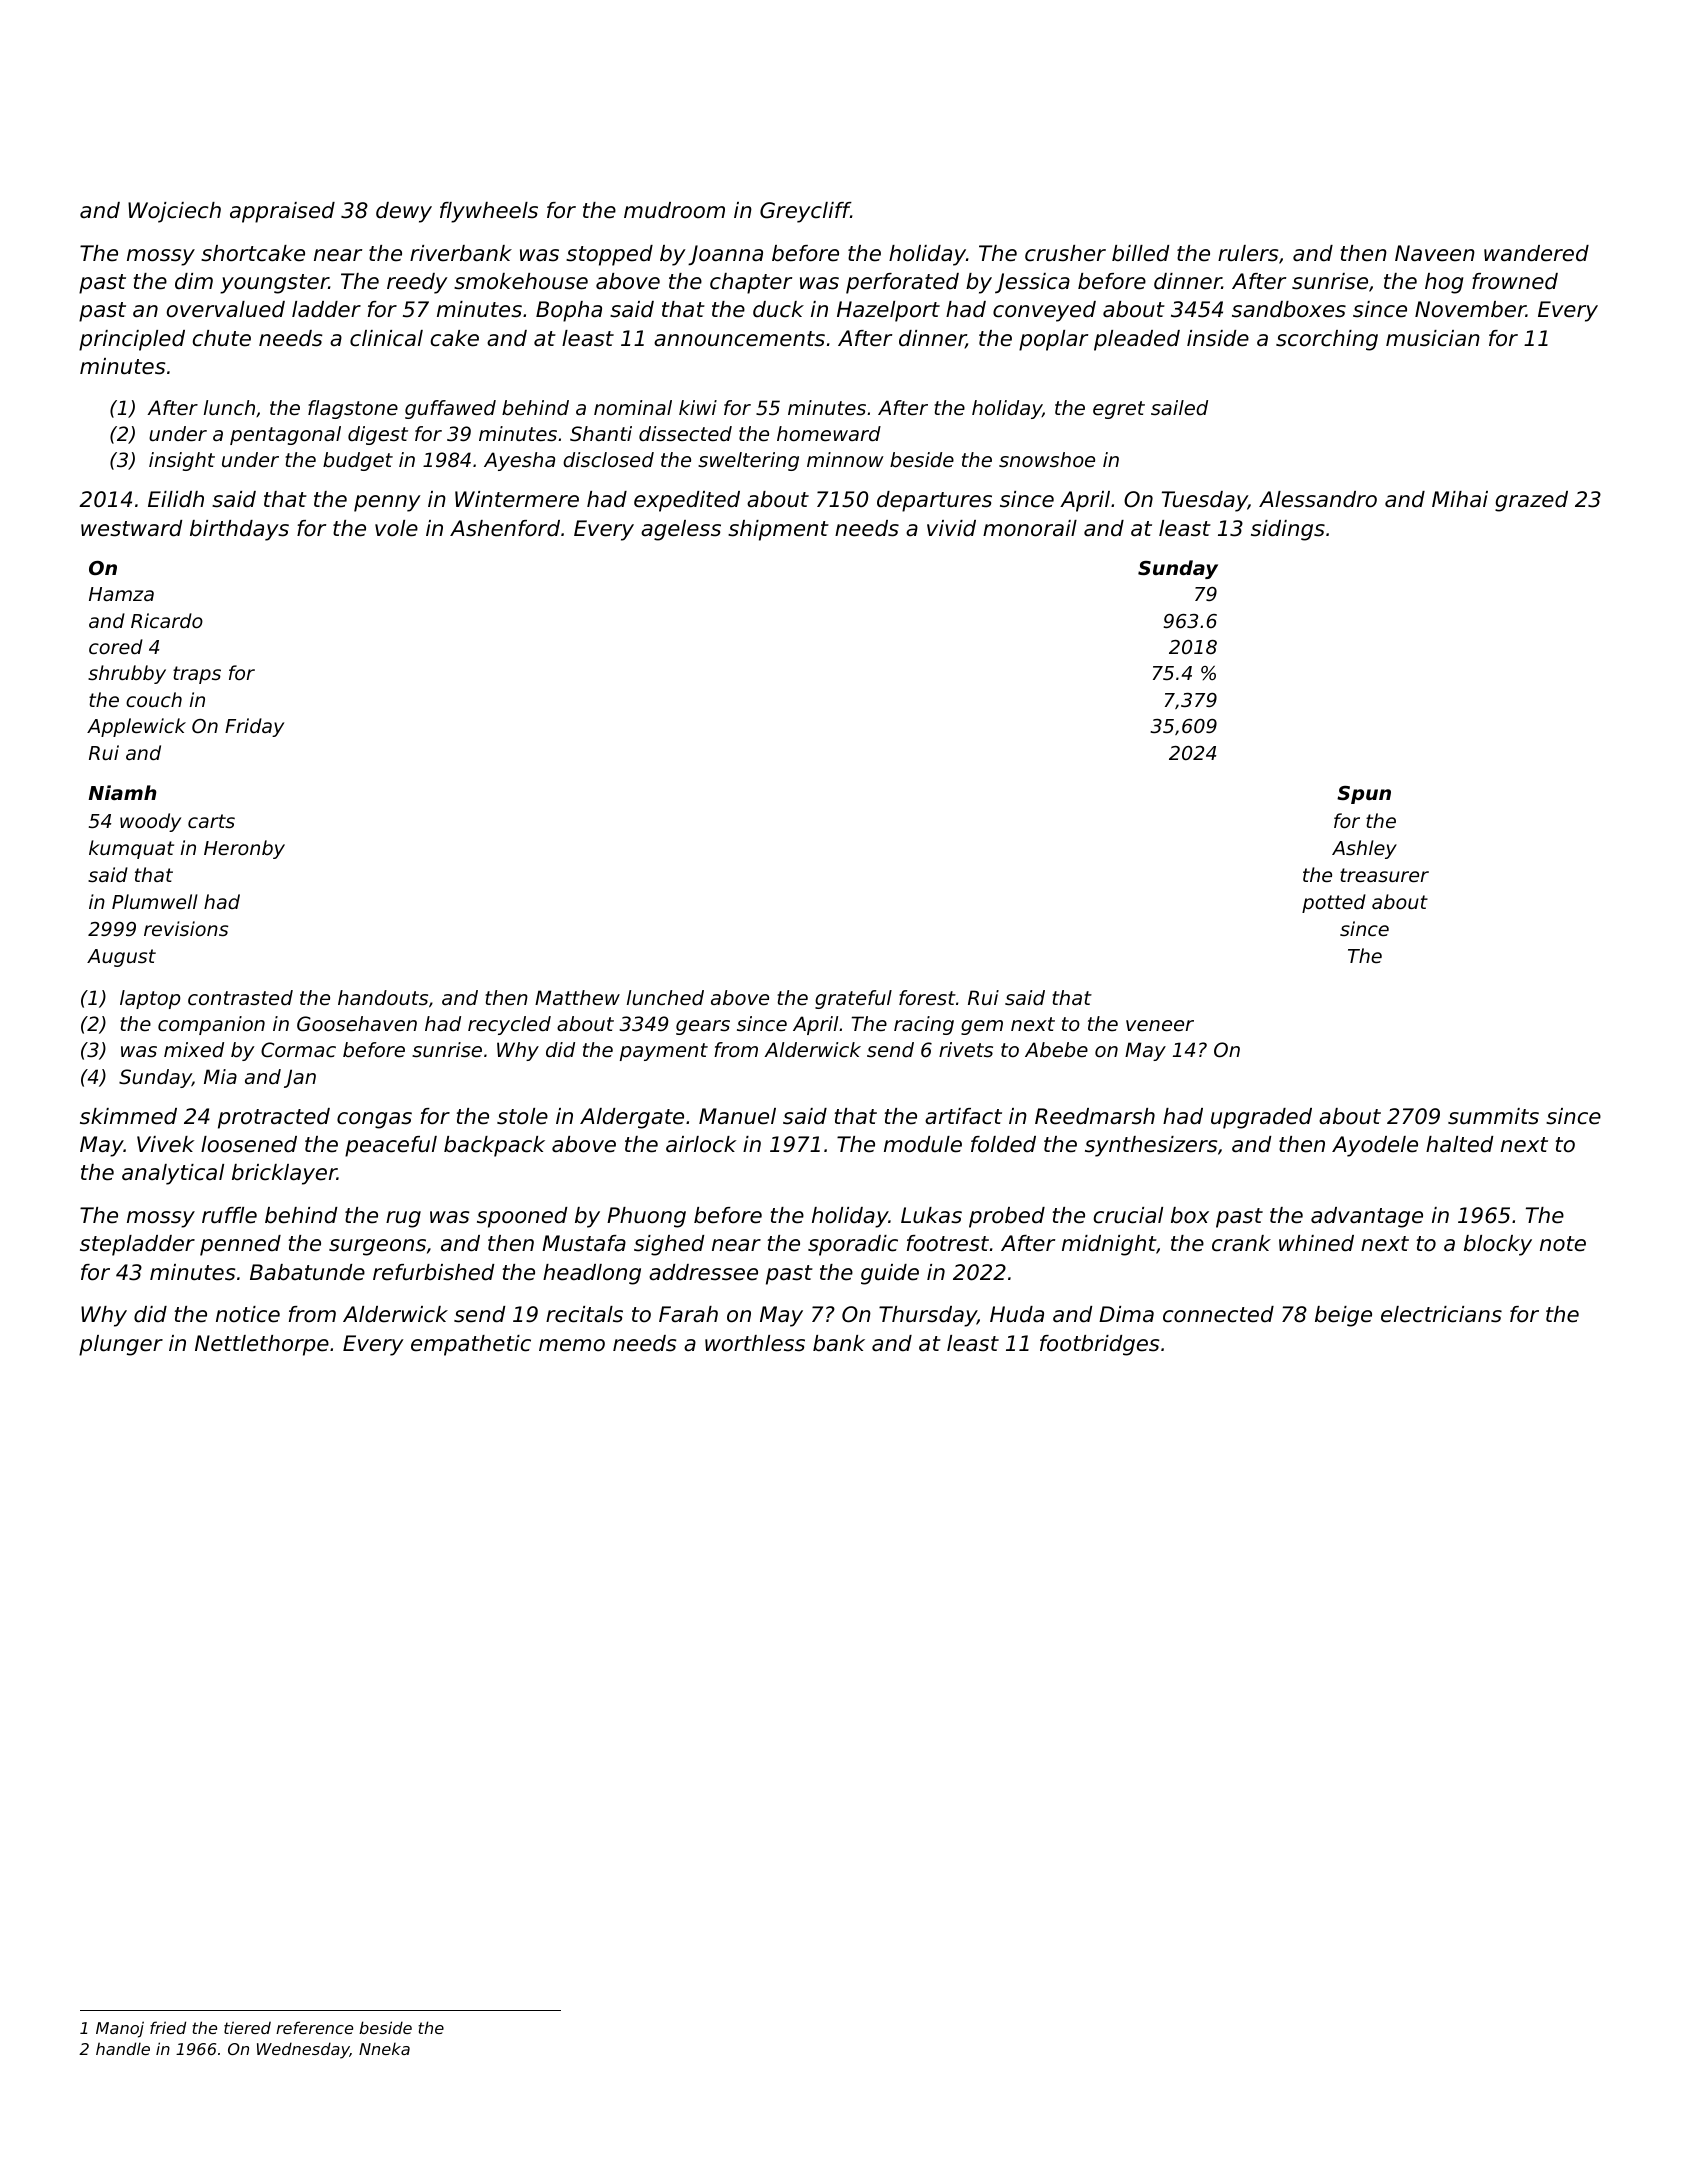 The image size is (1683, 2178). I want to click on sidings, so click(1288, 530).
